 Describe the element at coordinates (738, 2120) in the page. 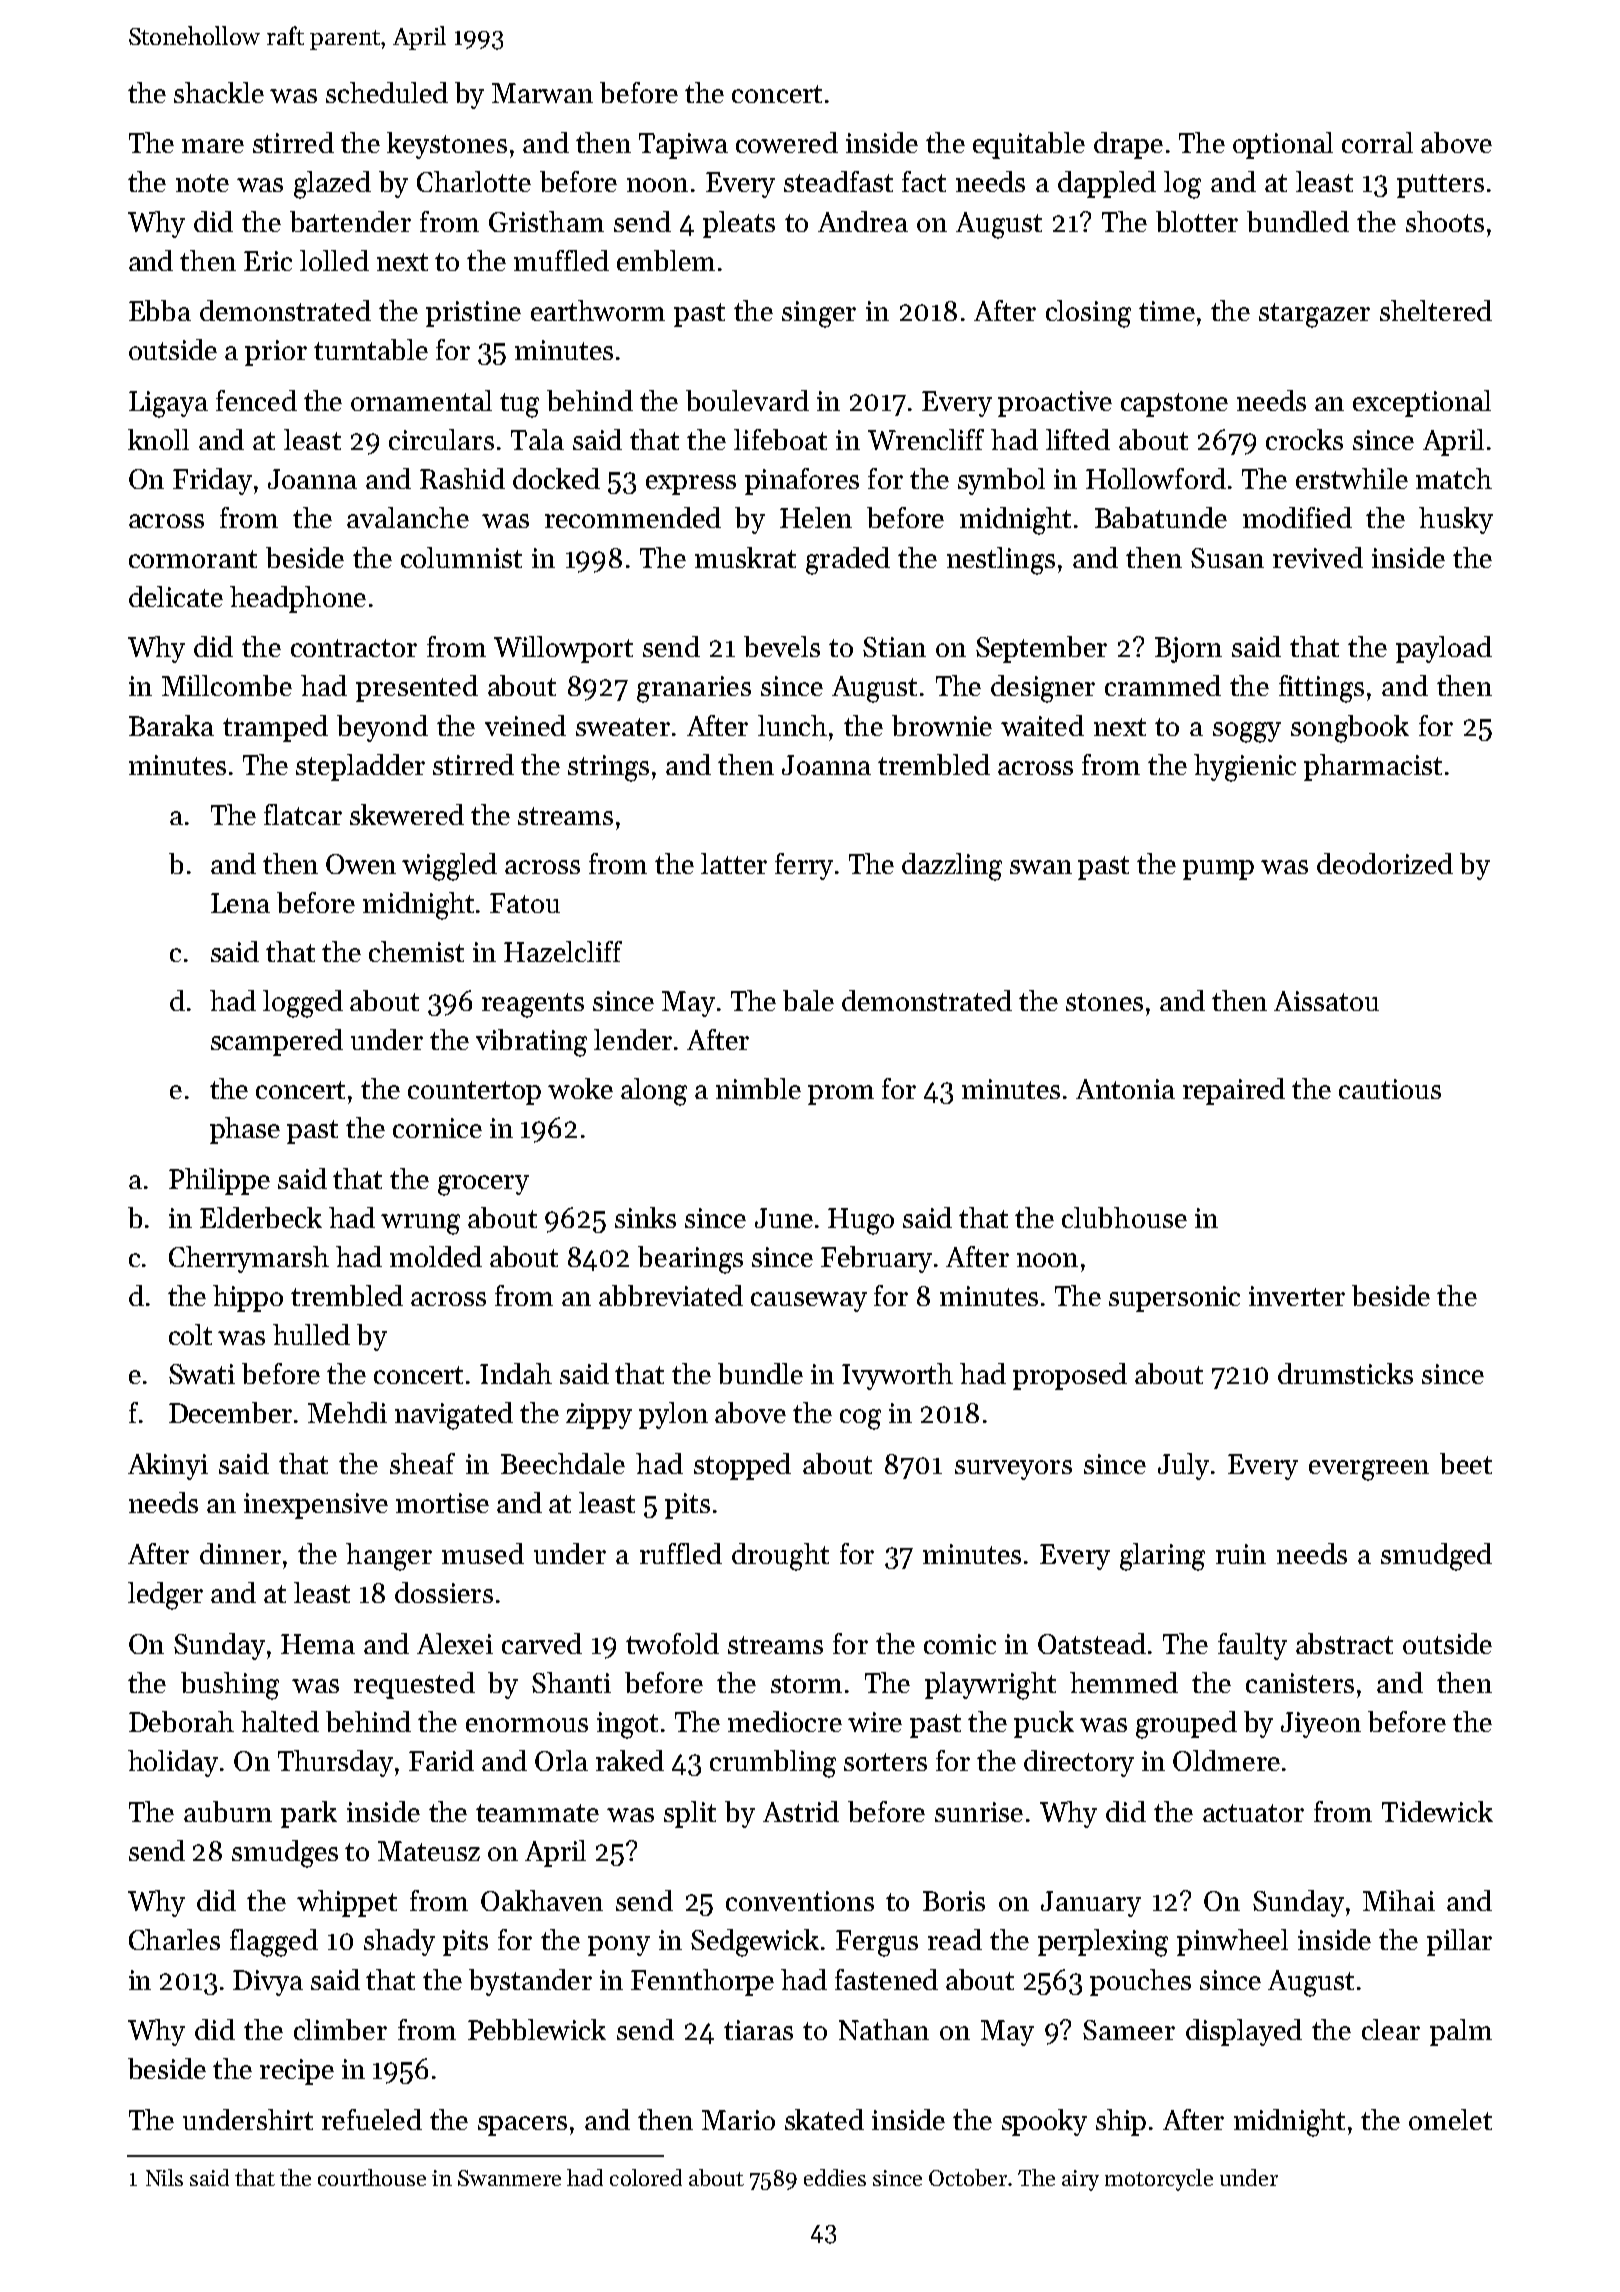

I see `Mario` at that location.
